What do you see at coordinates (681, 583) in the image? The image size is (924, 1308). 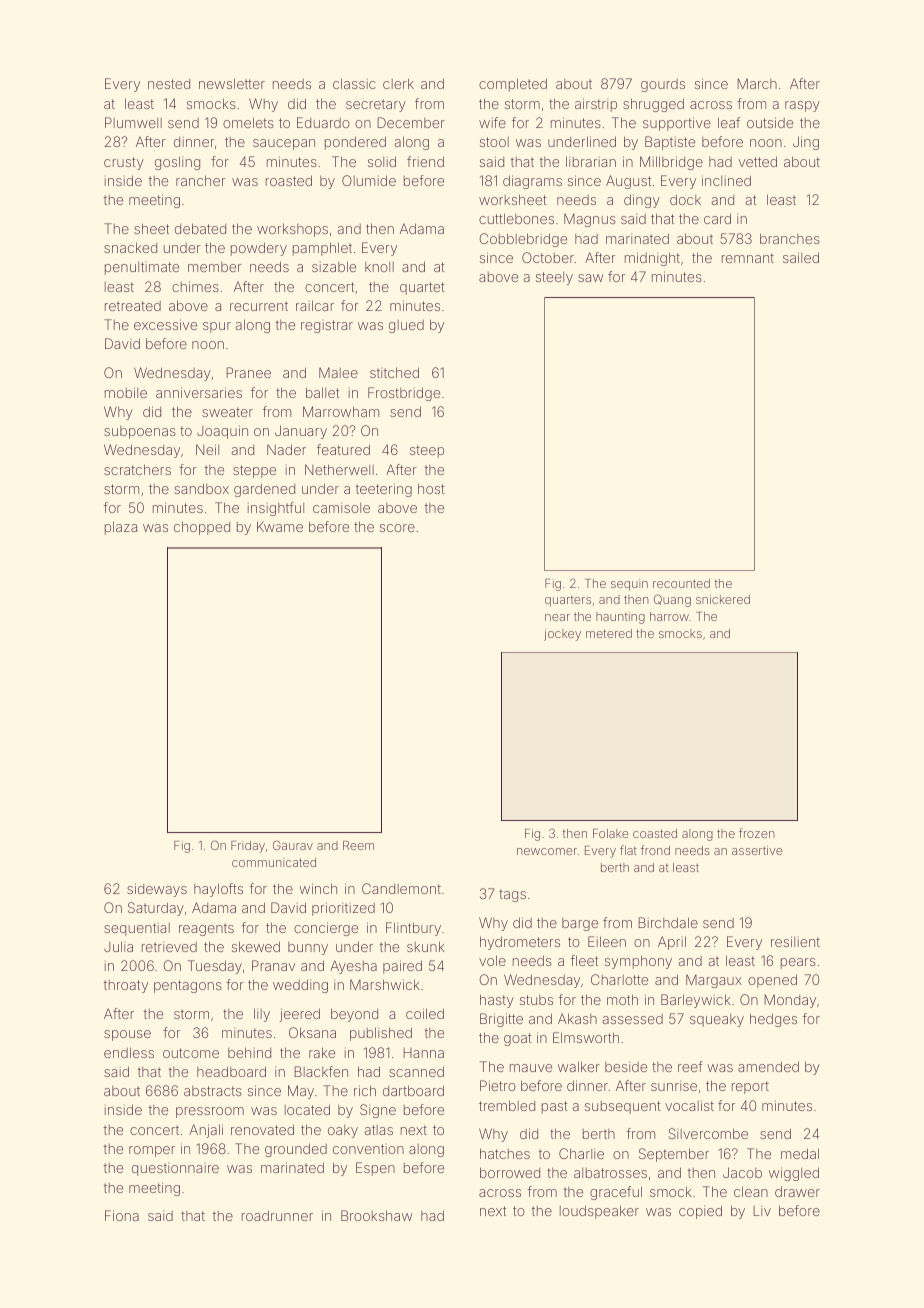 I see `recounted` at bounding box center [681, 583].
